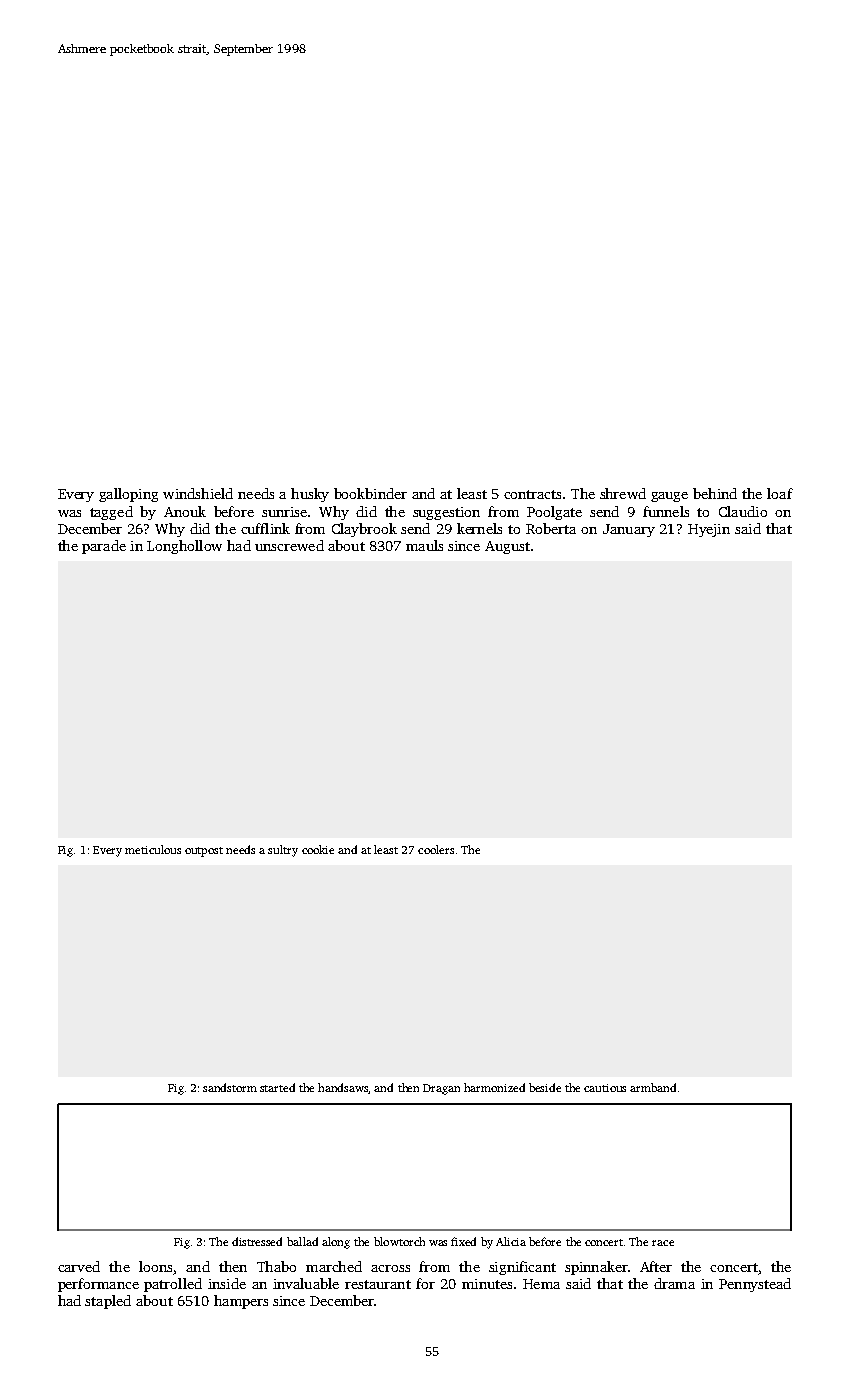 This screenshot has width=849, height=1400. I want to click on race, so click(663, 1243).
